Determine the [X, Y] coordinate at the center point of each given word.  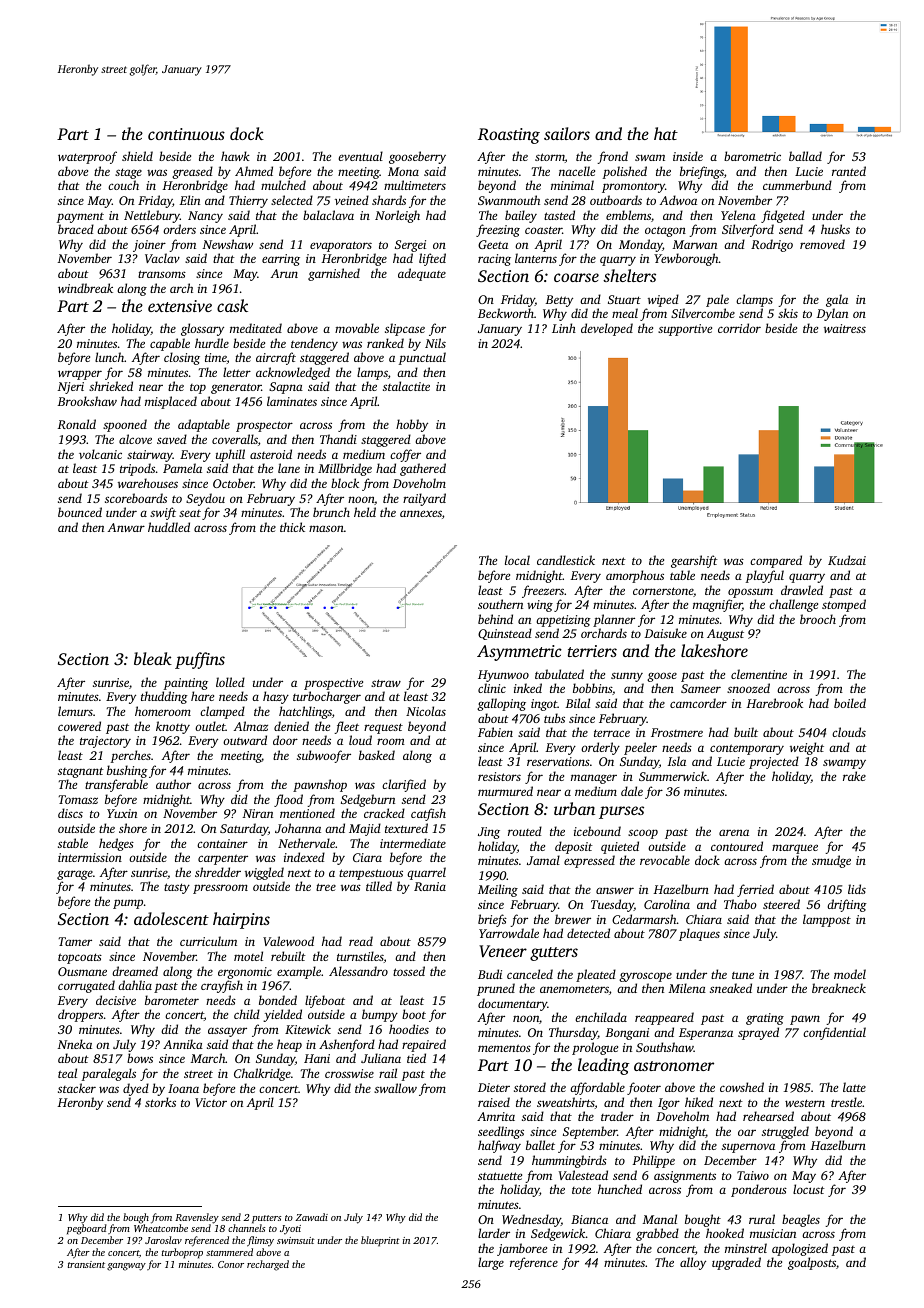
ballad [805, 156]
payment [80, 218]
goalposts [812, 1263]
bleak [153, 658]
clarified [404, 785]
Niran [258, 813]
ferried [755, 890]
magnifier [717, 605]
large [491, 1263]
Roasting [509, 136]
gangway [126, 1267]
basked [377, 755]
